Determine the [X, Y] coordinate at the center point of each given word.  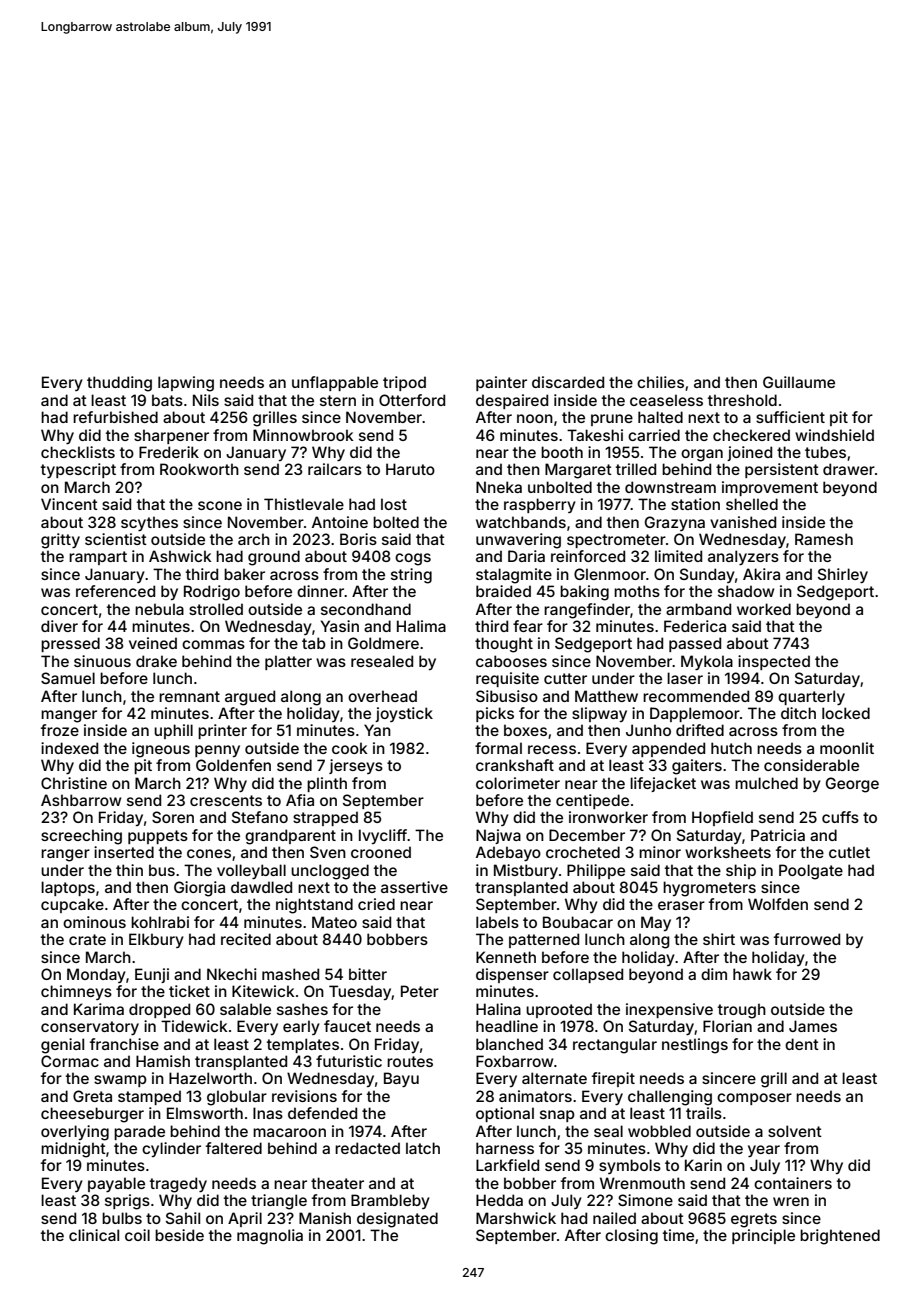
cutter [565, 678]
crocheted [583, 852]
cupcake [72, 905]
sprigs [127, 1202]
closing [631, 1237]
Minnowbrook [303, 435]
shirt [719, 939]
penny [217, 751]
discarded [568, 382]
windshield [834, 435]
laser [685, 678]
